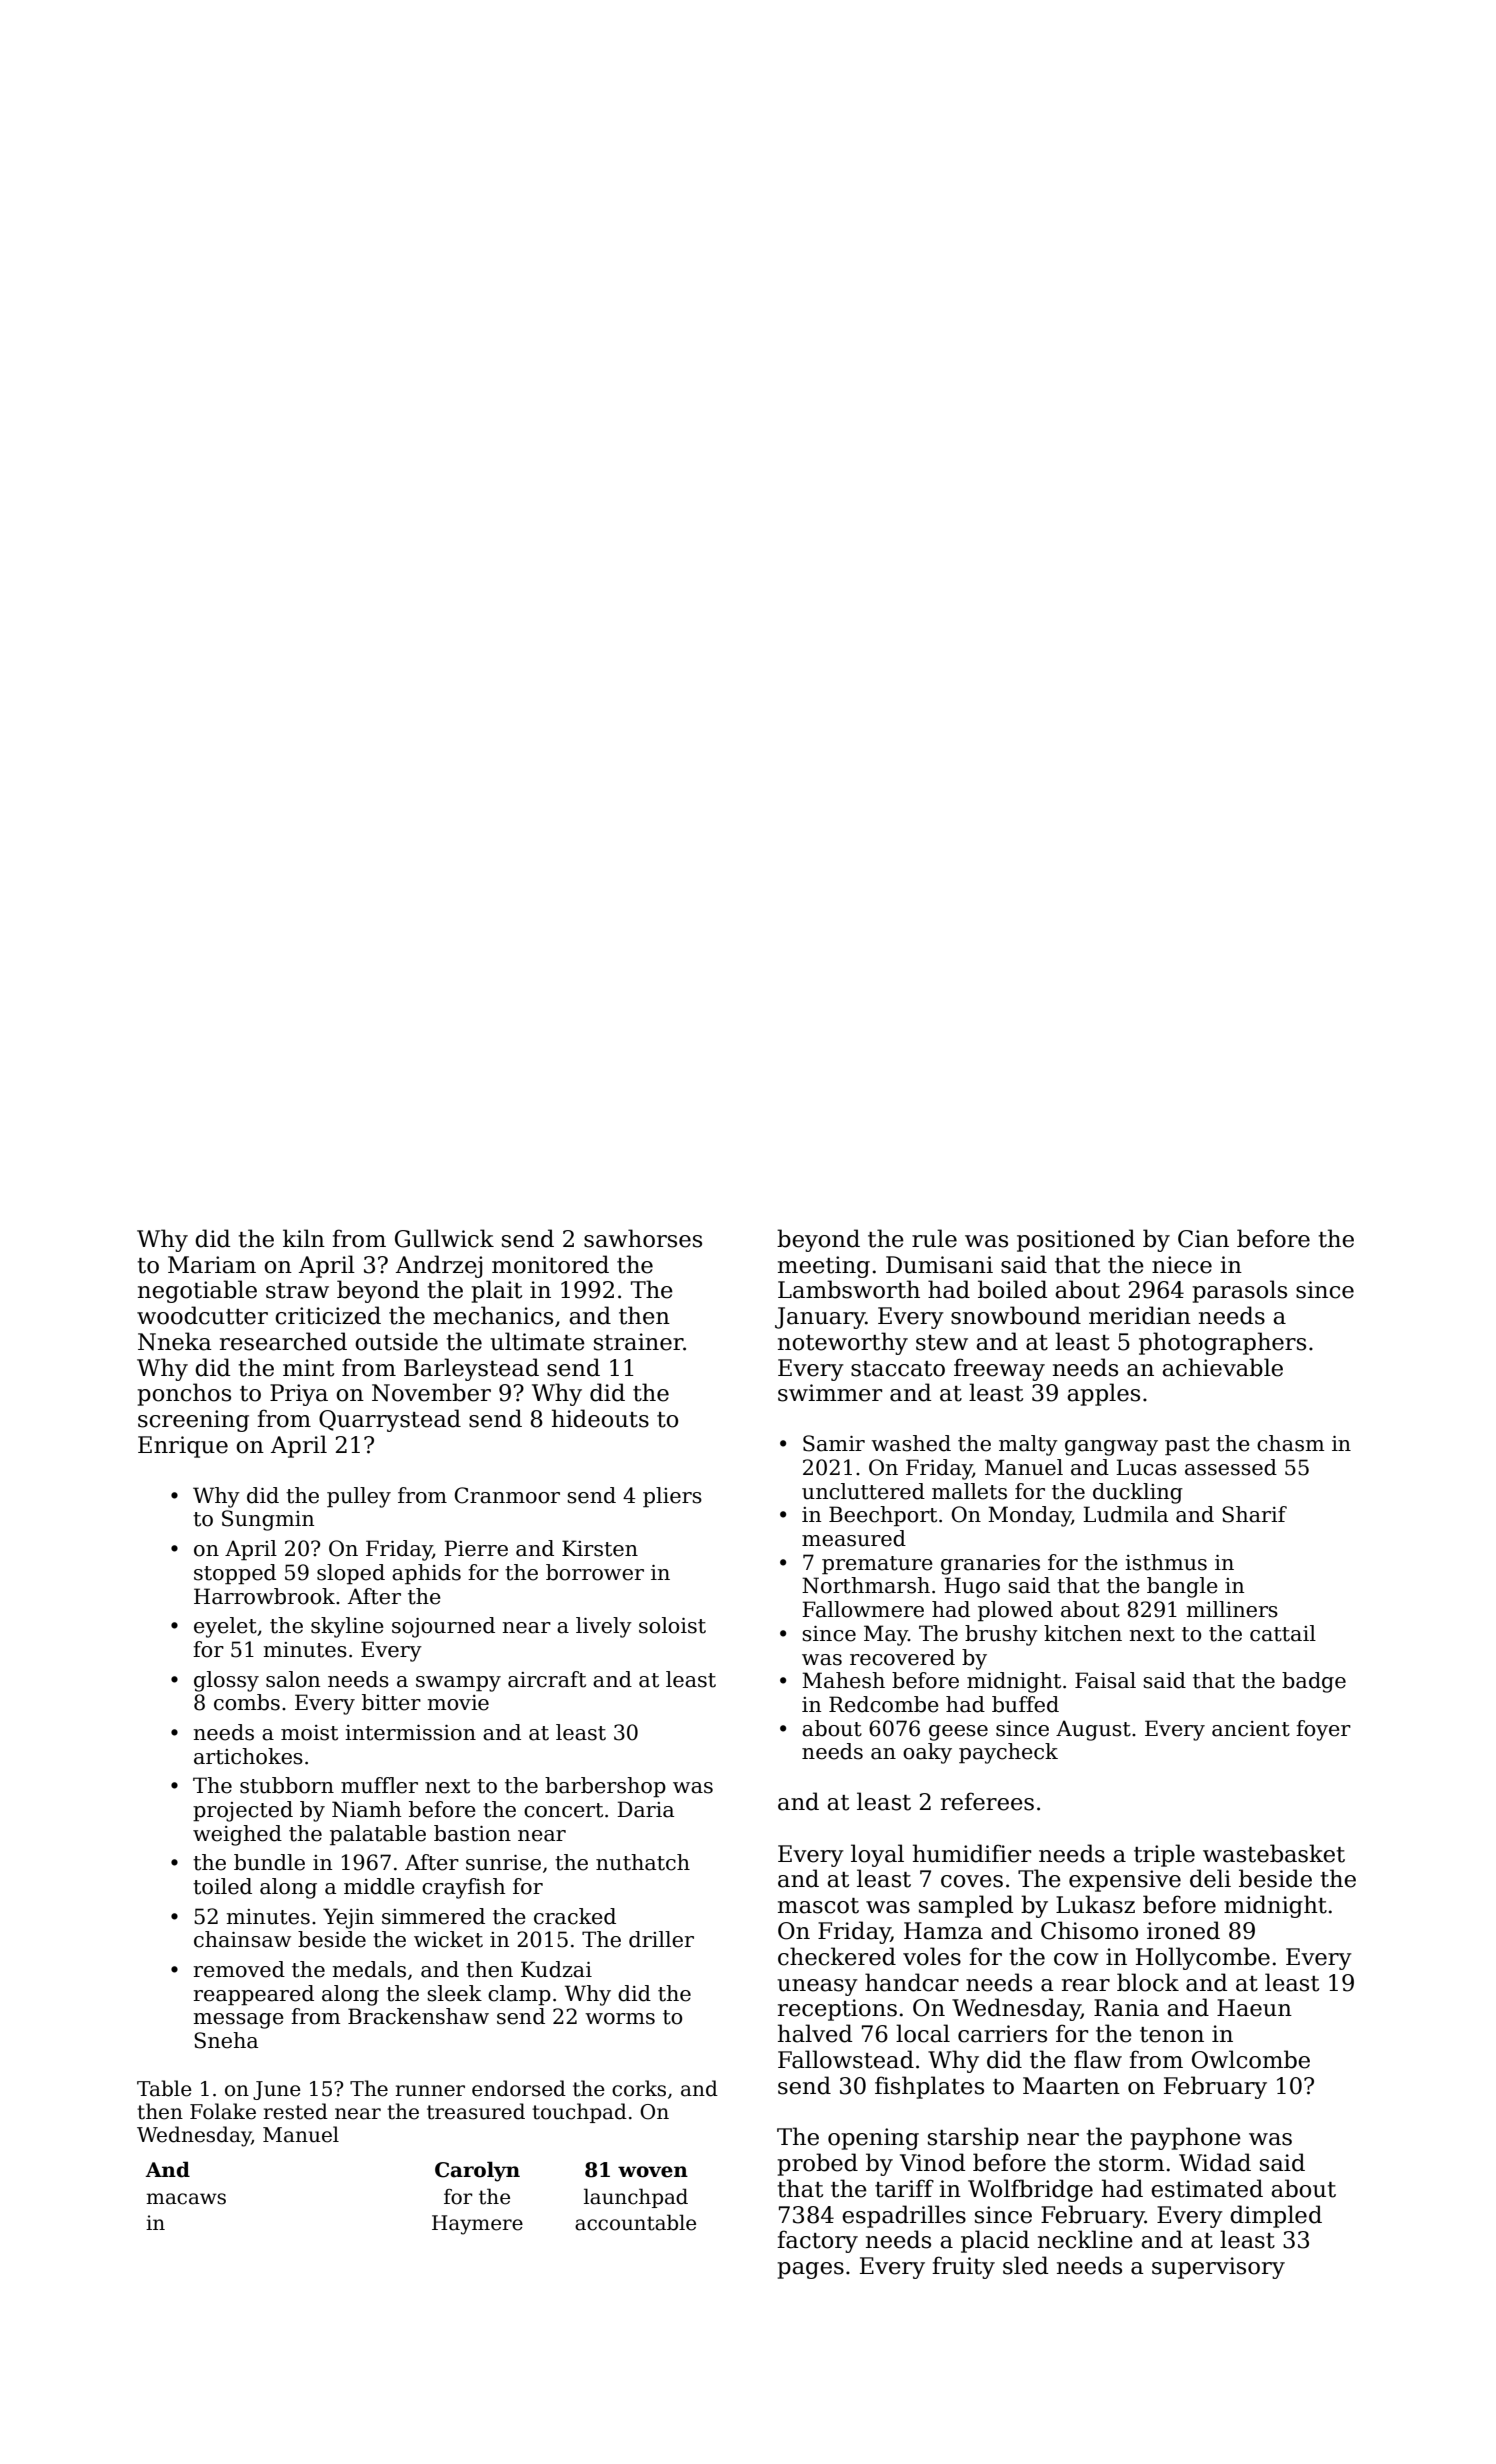 The height and width of the screenshot is (2464, 1496). Describe the element at coordinates (1025, 2265) in the screenshot. I see `sled` at that location.
